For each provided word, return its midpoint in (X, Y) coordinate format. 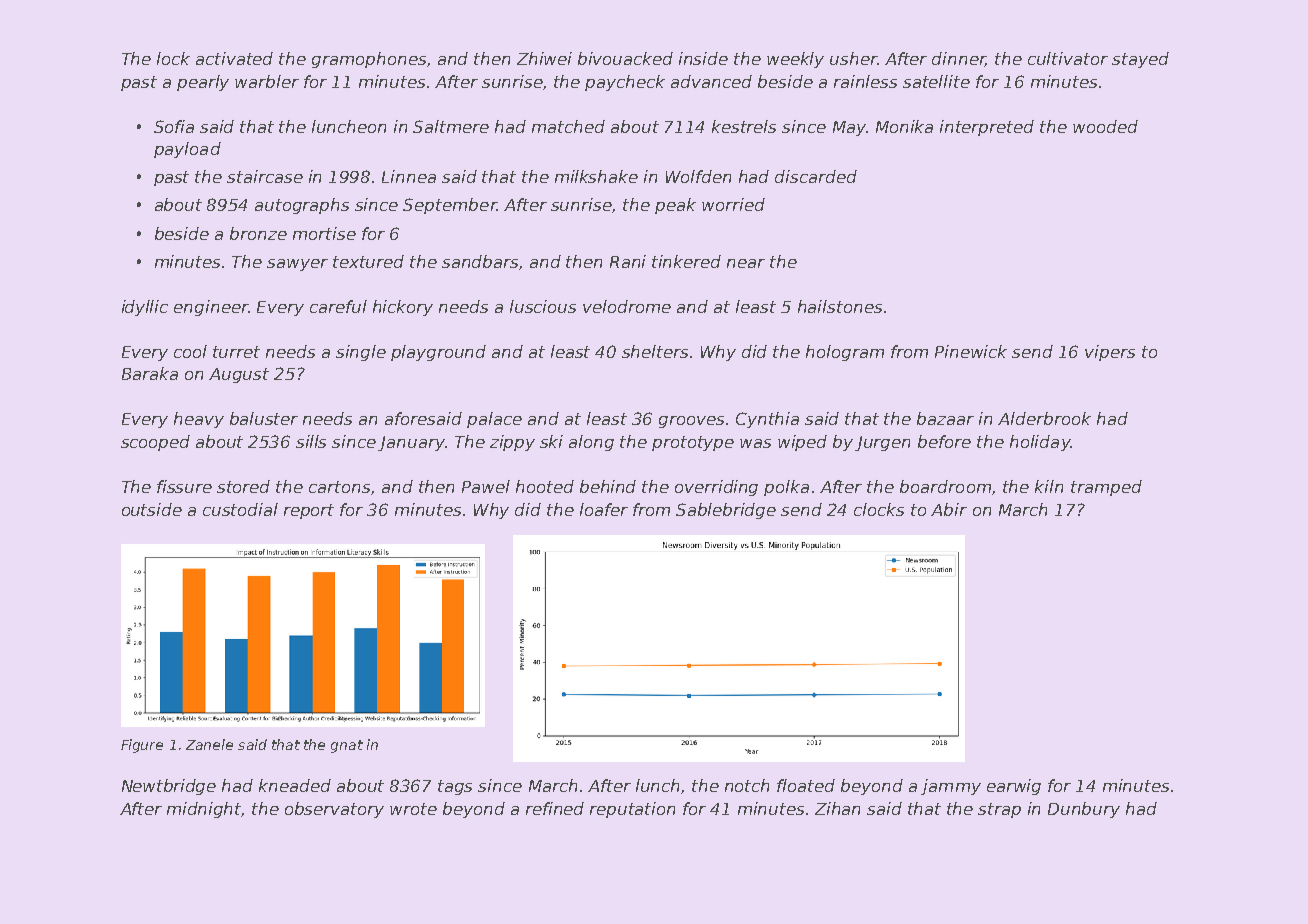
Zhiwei (544, 58)
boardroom (945, 486)
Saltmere (451, 126)
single (361, 353)
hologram (845, 353)
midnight (204, 810)
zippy (512, 443)
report (309, 511)
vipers (1110, 353)
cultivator (1068, 58)
